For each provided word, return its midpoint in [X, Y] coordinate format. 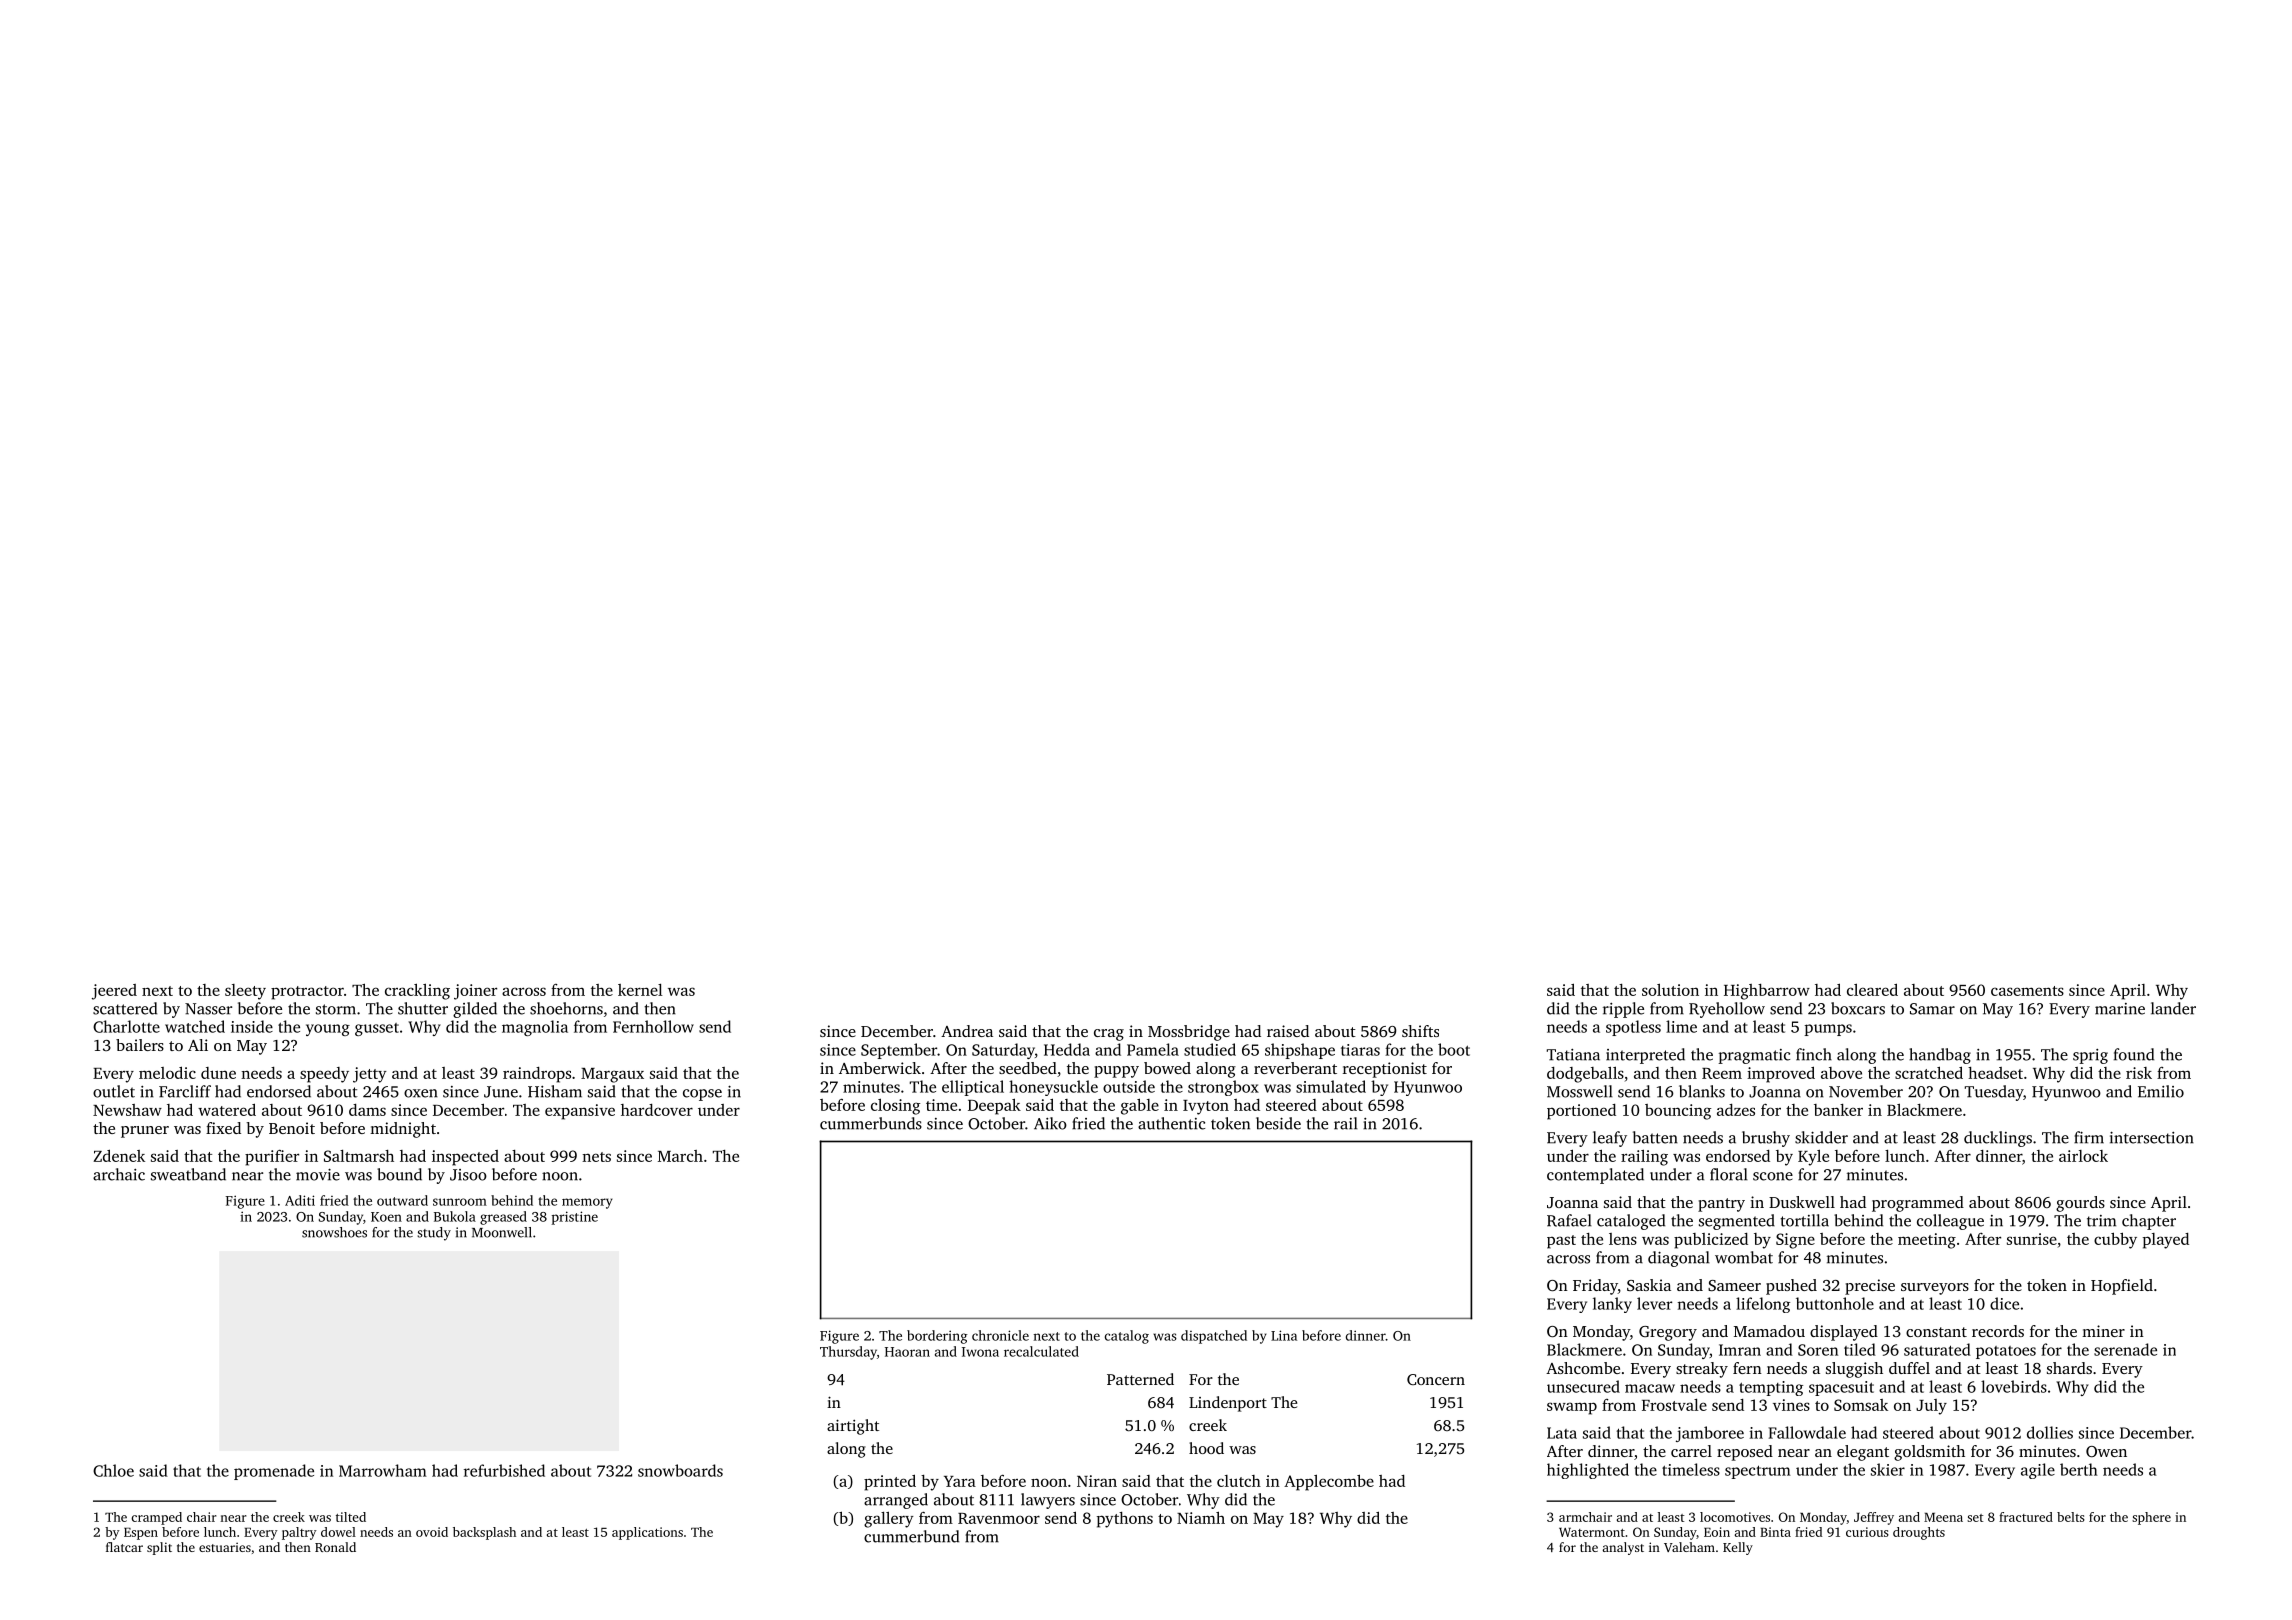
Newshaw [127, 1110]
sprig [2090, 1056]
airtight [853, 1427]
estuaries [225, 1547]
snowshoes [334, 1232]
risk [2139, 1073]
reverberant [1295, 1068]
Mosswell [1580, 1091]
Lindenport [1228, 1404]
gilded [475, 1010]
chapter [2149, 1222]
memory [587, 1203]
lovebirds [2014, 1386]
